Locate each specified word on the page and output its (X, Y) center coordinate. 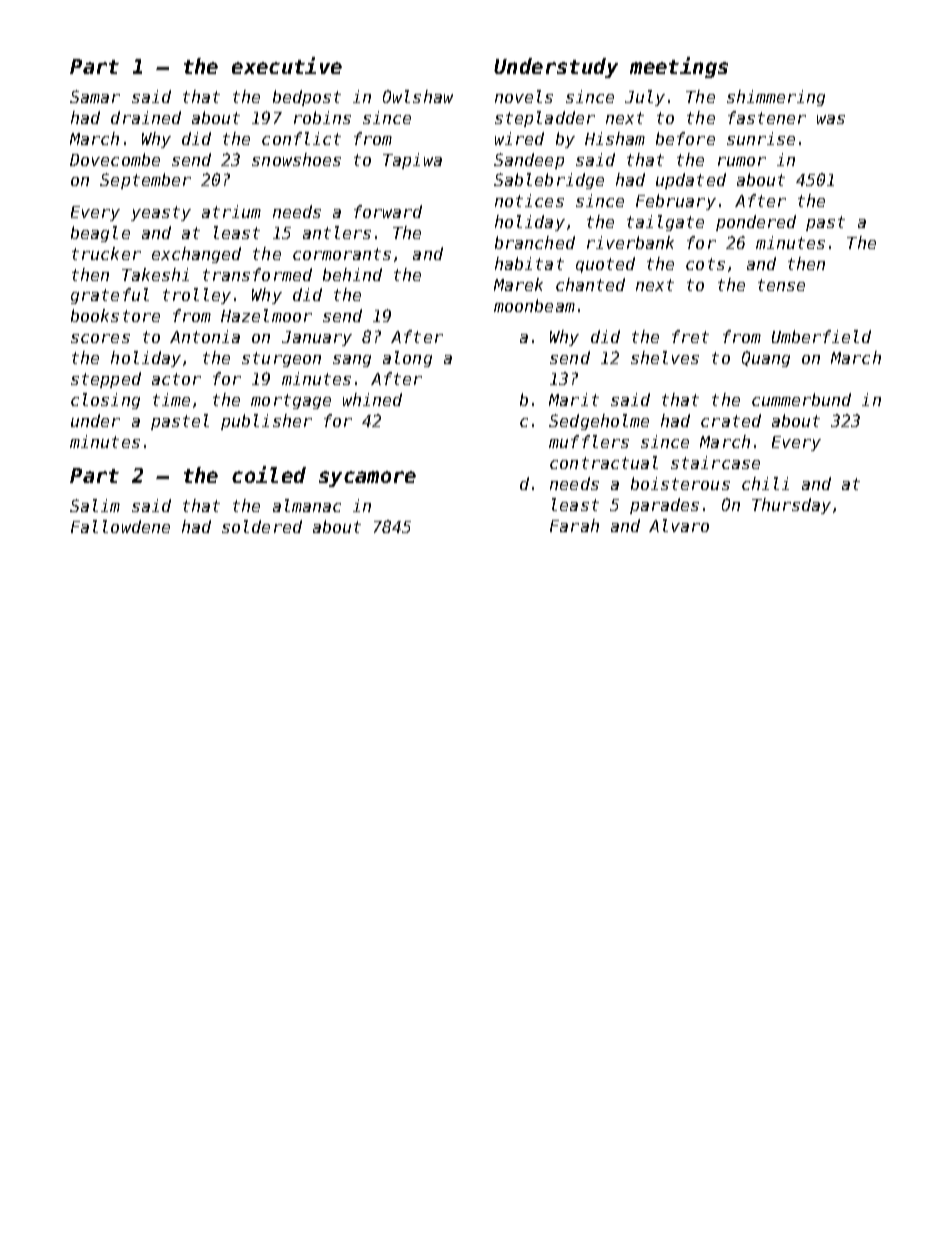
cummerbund (801, 399)
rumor (742, 161)
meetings (679, 67)
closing (105, 401)
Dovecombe (115, 159)
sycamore (367, 479)
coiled (269, 474)
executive (287, 65)
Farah (574, 525)
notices (529, 200)
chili (765, 483)
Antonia (205, 336)
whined (372, 399)
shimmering (776, 98)
